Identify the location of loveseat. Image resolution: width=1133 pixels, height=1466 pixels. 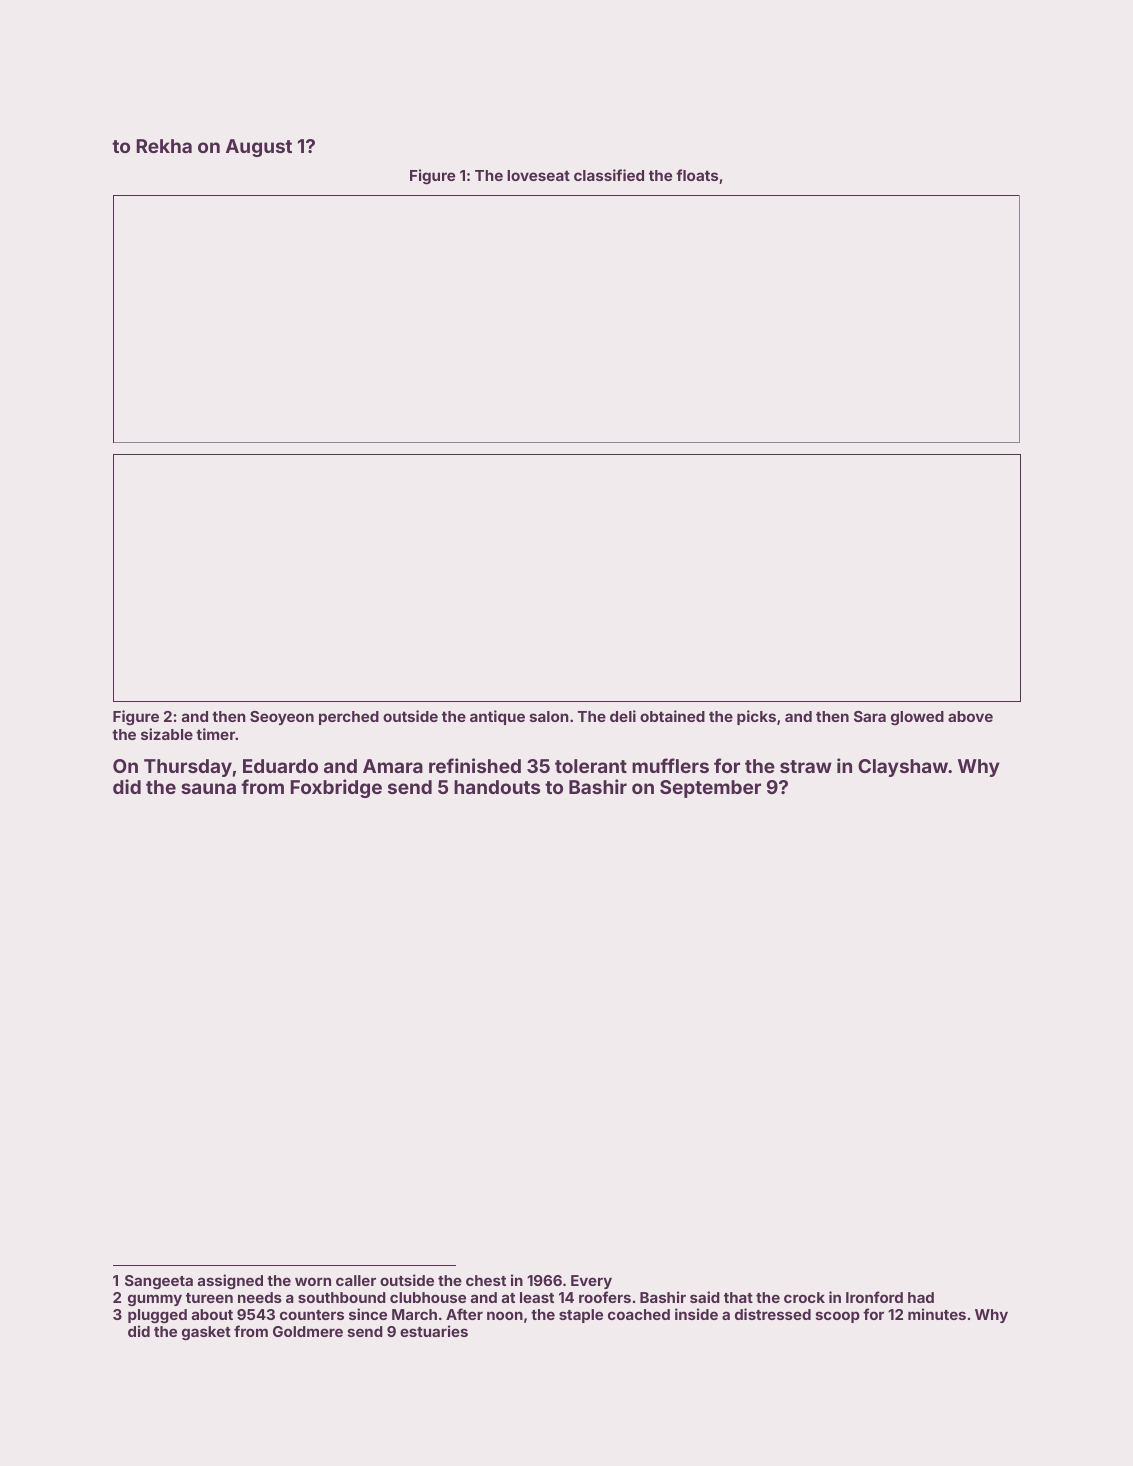
(538, 175).
